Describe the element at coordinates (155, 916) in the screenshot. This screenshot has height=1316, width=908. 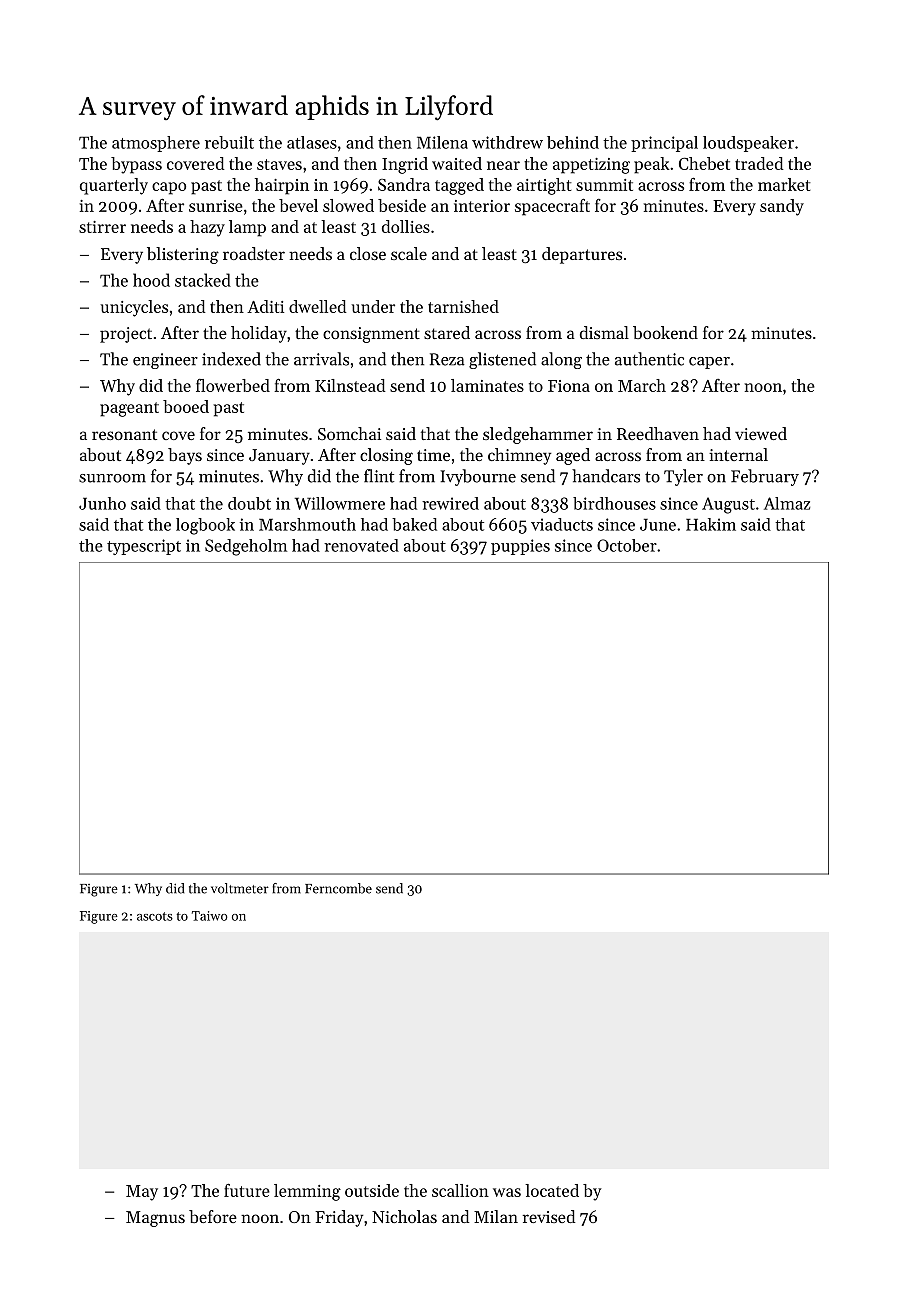
I see `ascots` at that location.
